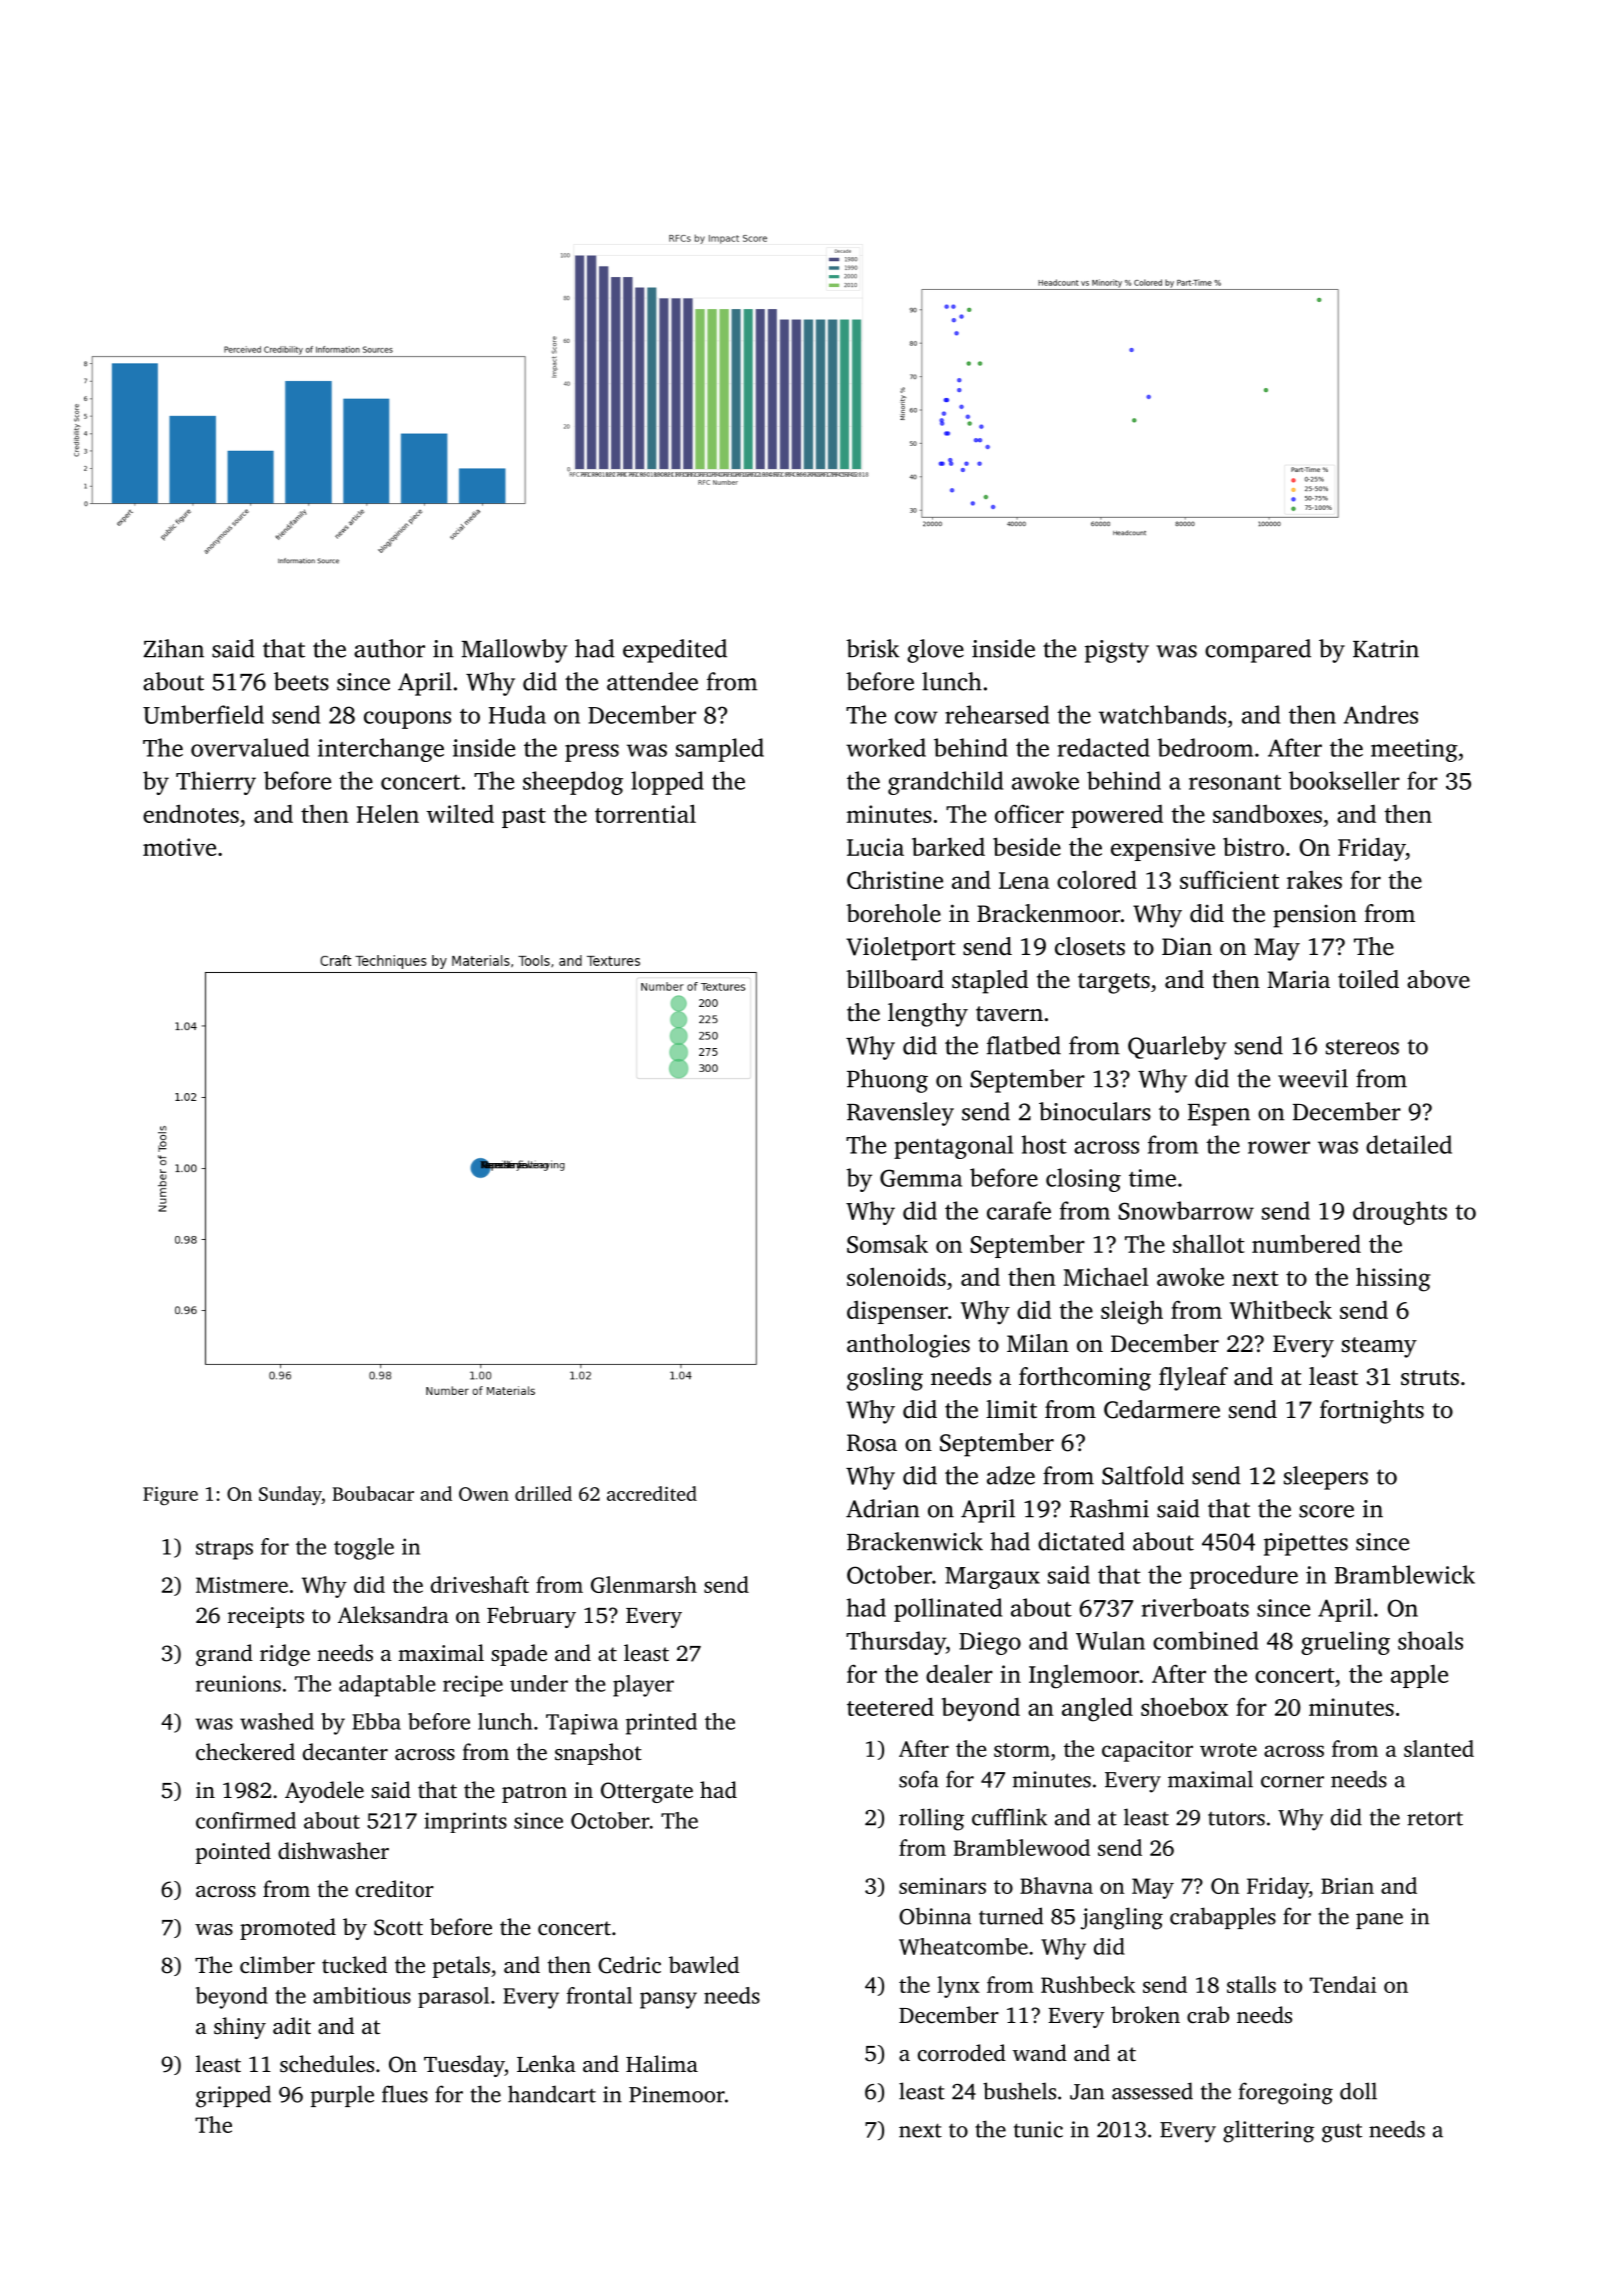 This screenshot has width=1620, height=2292. What do you see at coordinates (246, 1820) in the screenshot?
I see `confirmed` at bounding box center [246, 1820].
